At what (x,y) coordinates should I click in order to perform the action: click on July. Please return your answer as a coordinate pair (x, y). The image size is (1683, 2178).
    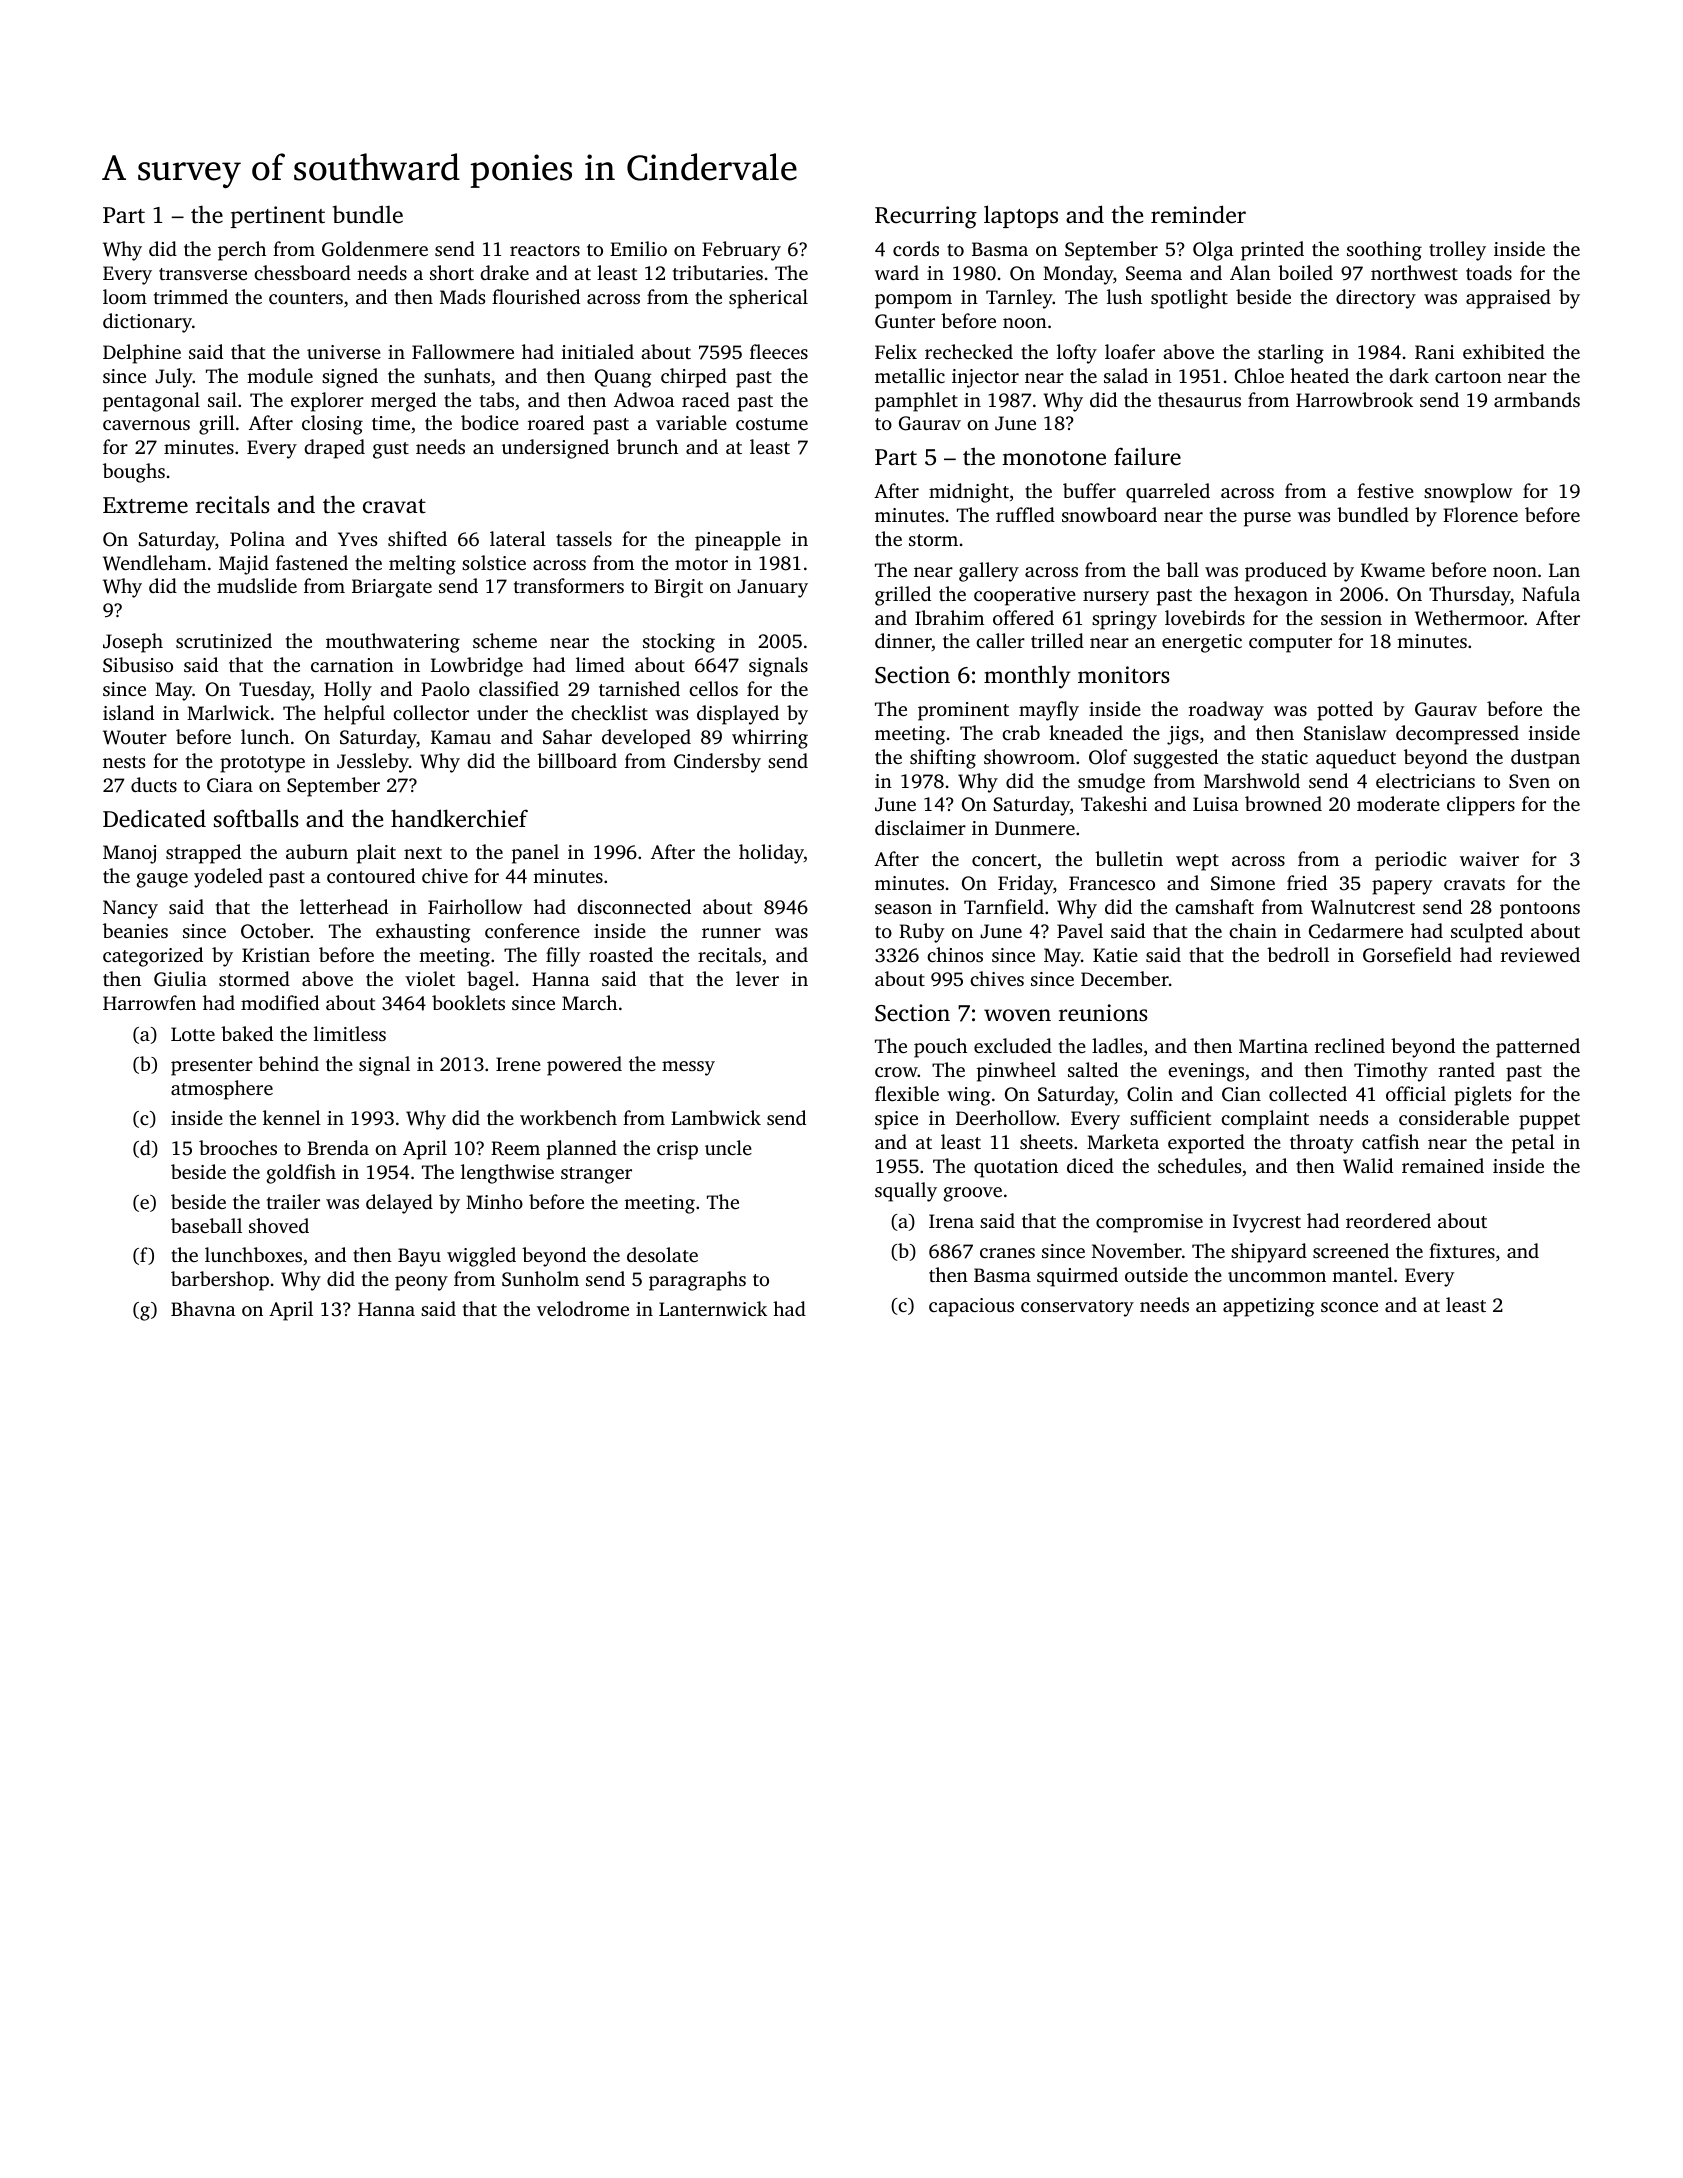
    Looking at the image, I should click on (174, 378).
